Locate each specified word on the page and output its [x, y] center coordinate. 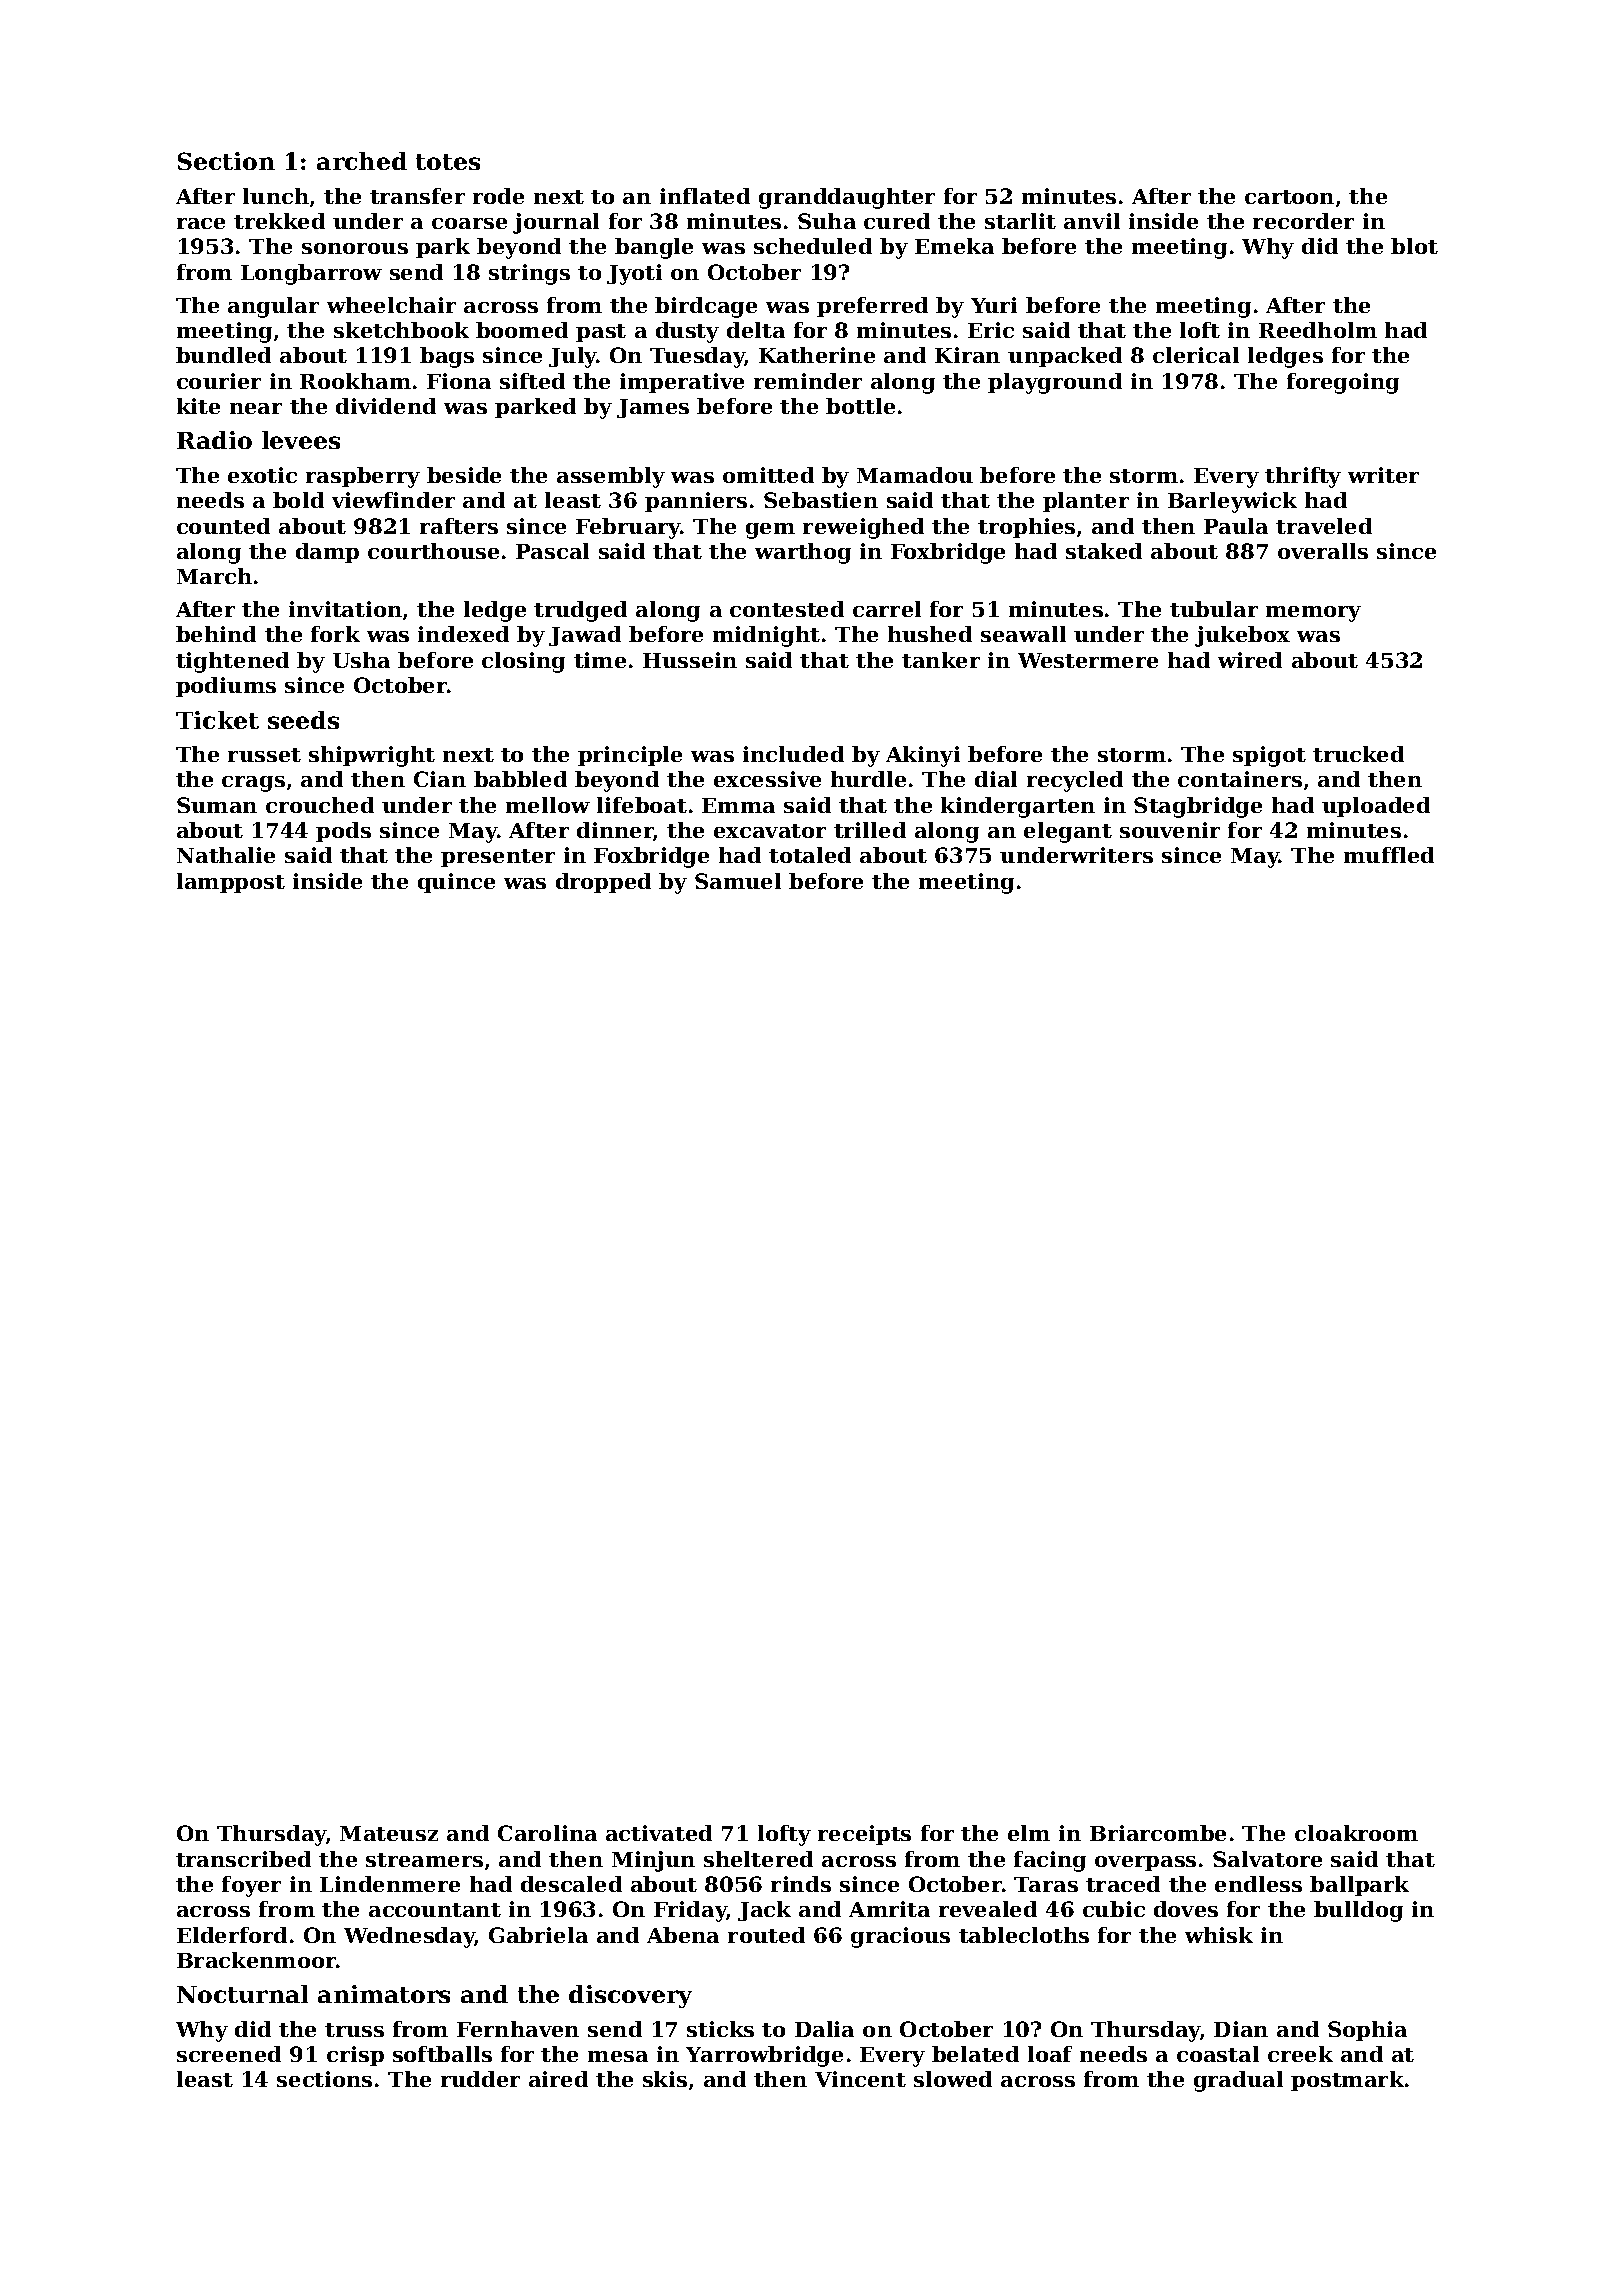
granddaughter [847, 198]
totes [448, 162]
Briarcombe [1158, 1833]
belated [975, 2054]
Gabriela [538, 1935]
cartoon [1289, 197]
